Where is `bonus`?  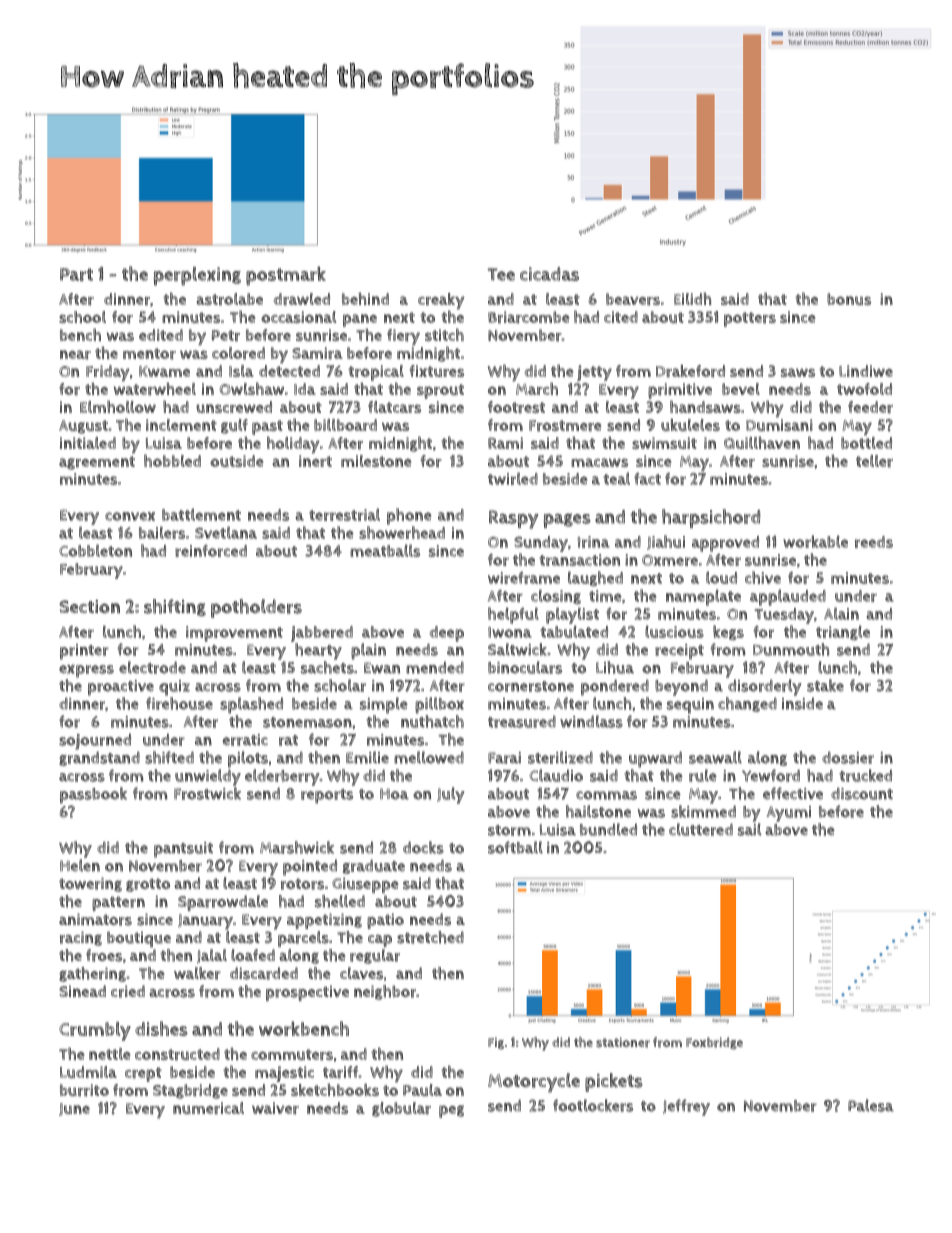
bonus is located at coordinates (849, 299).
